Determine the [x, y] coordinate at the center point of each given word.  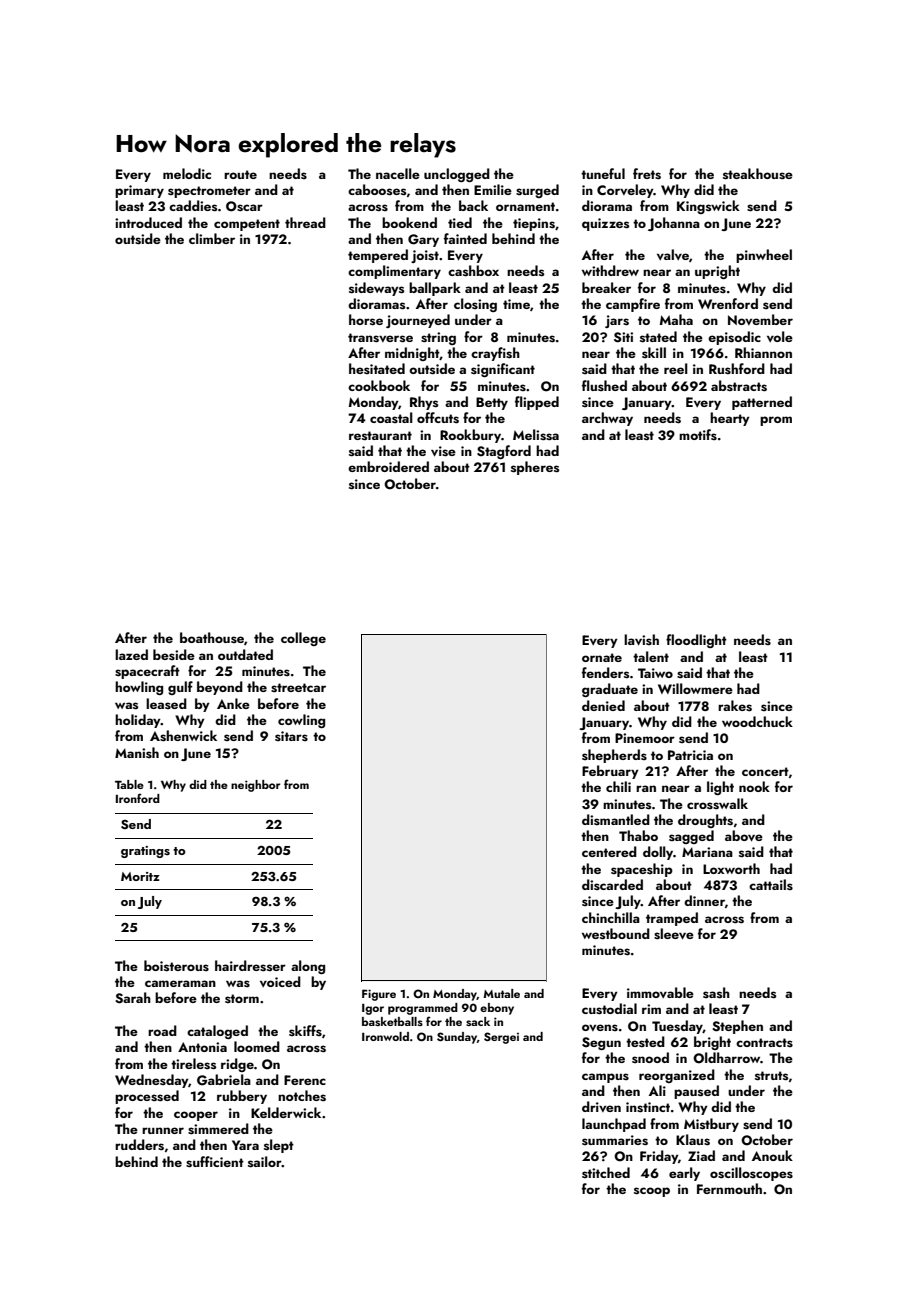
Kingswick [708, 207]
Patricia [690, 755]
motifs [698, 434]
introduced [148, 222]
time [516, 304]
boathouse [212, 637]
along [308, 967]
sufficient [215, 1162]
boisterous [176, 965]
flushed [604, 385]
